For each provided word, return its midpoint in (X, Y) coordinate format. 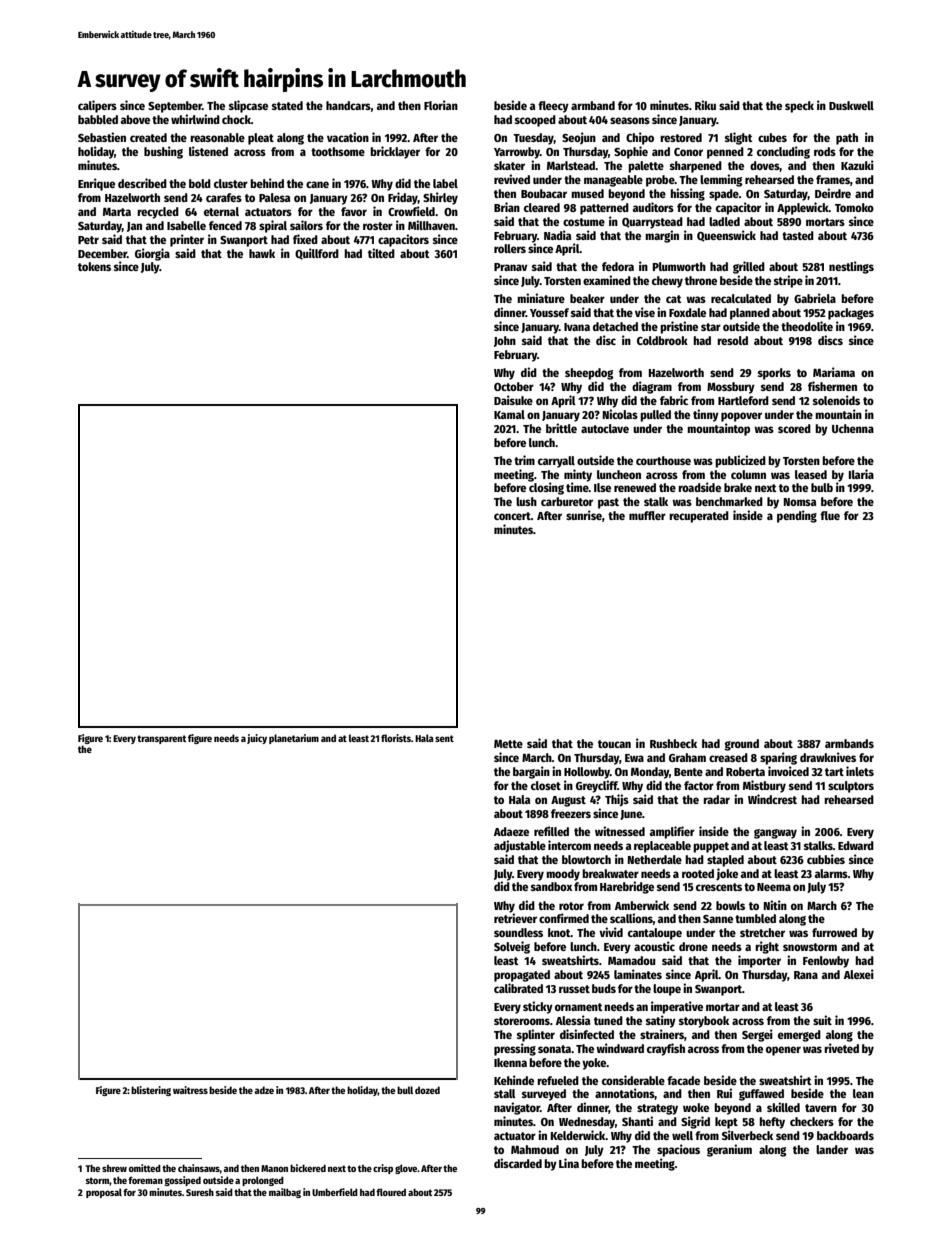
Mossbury (731, 388)
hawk (262, 253)
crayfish (666, 1049)
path (847, 139)
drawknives (828, 757)
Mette (508, 744)
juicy (257, 739)
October (514, 386)
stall (505, 1093)
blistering (151, 1091)
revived (512, 179)
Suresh (200, 1192)
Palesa (274, 197)
